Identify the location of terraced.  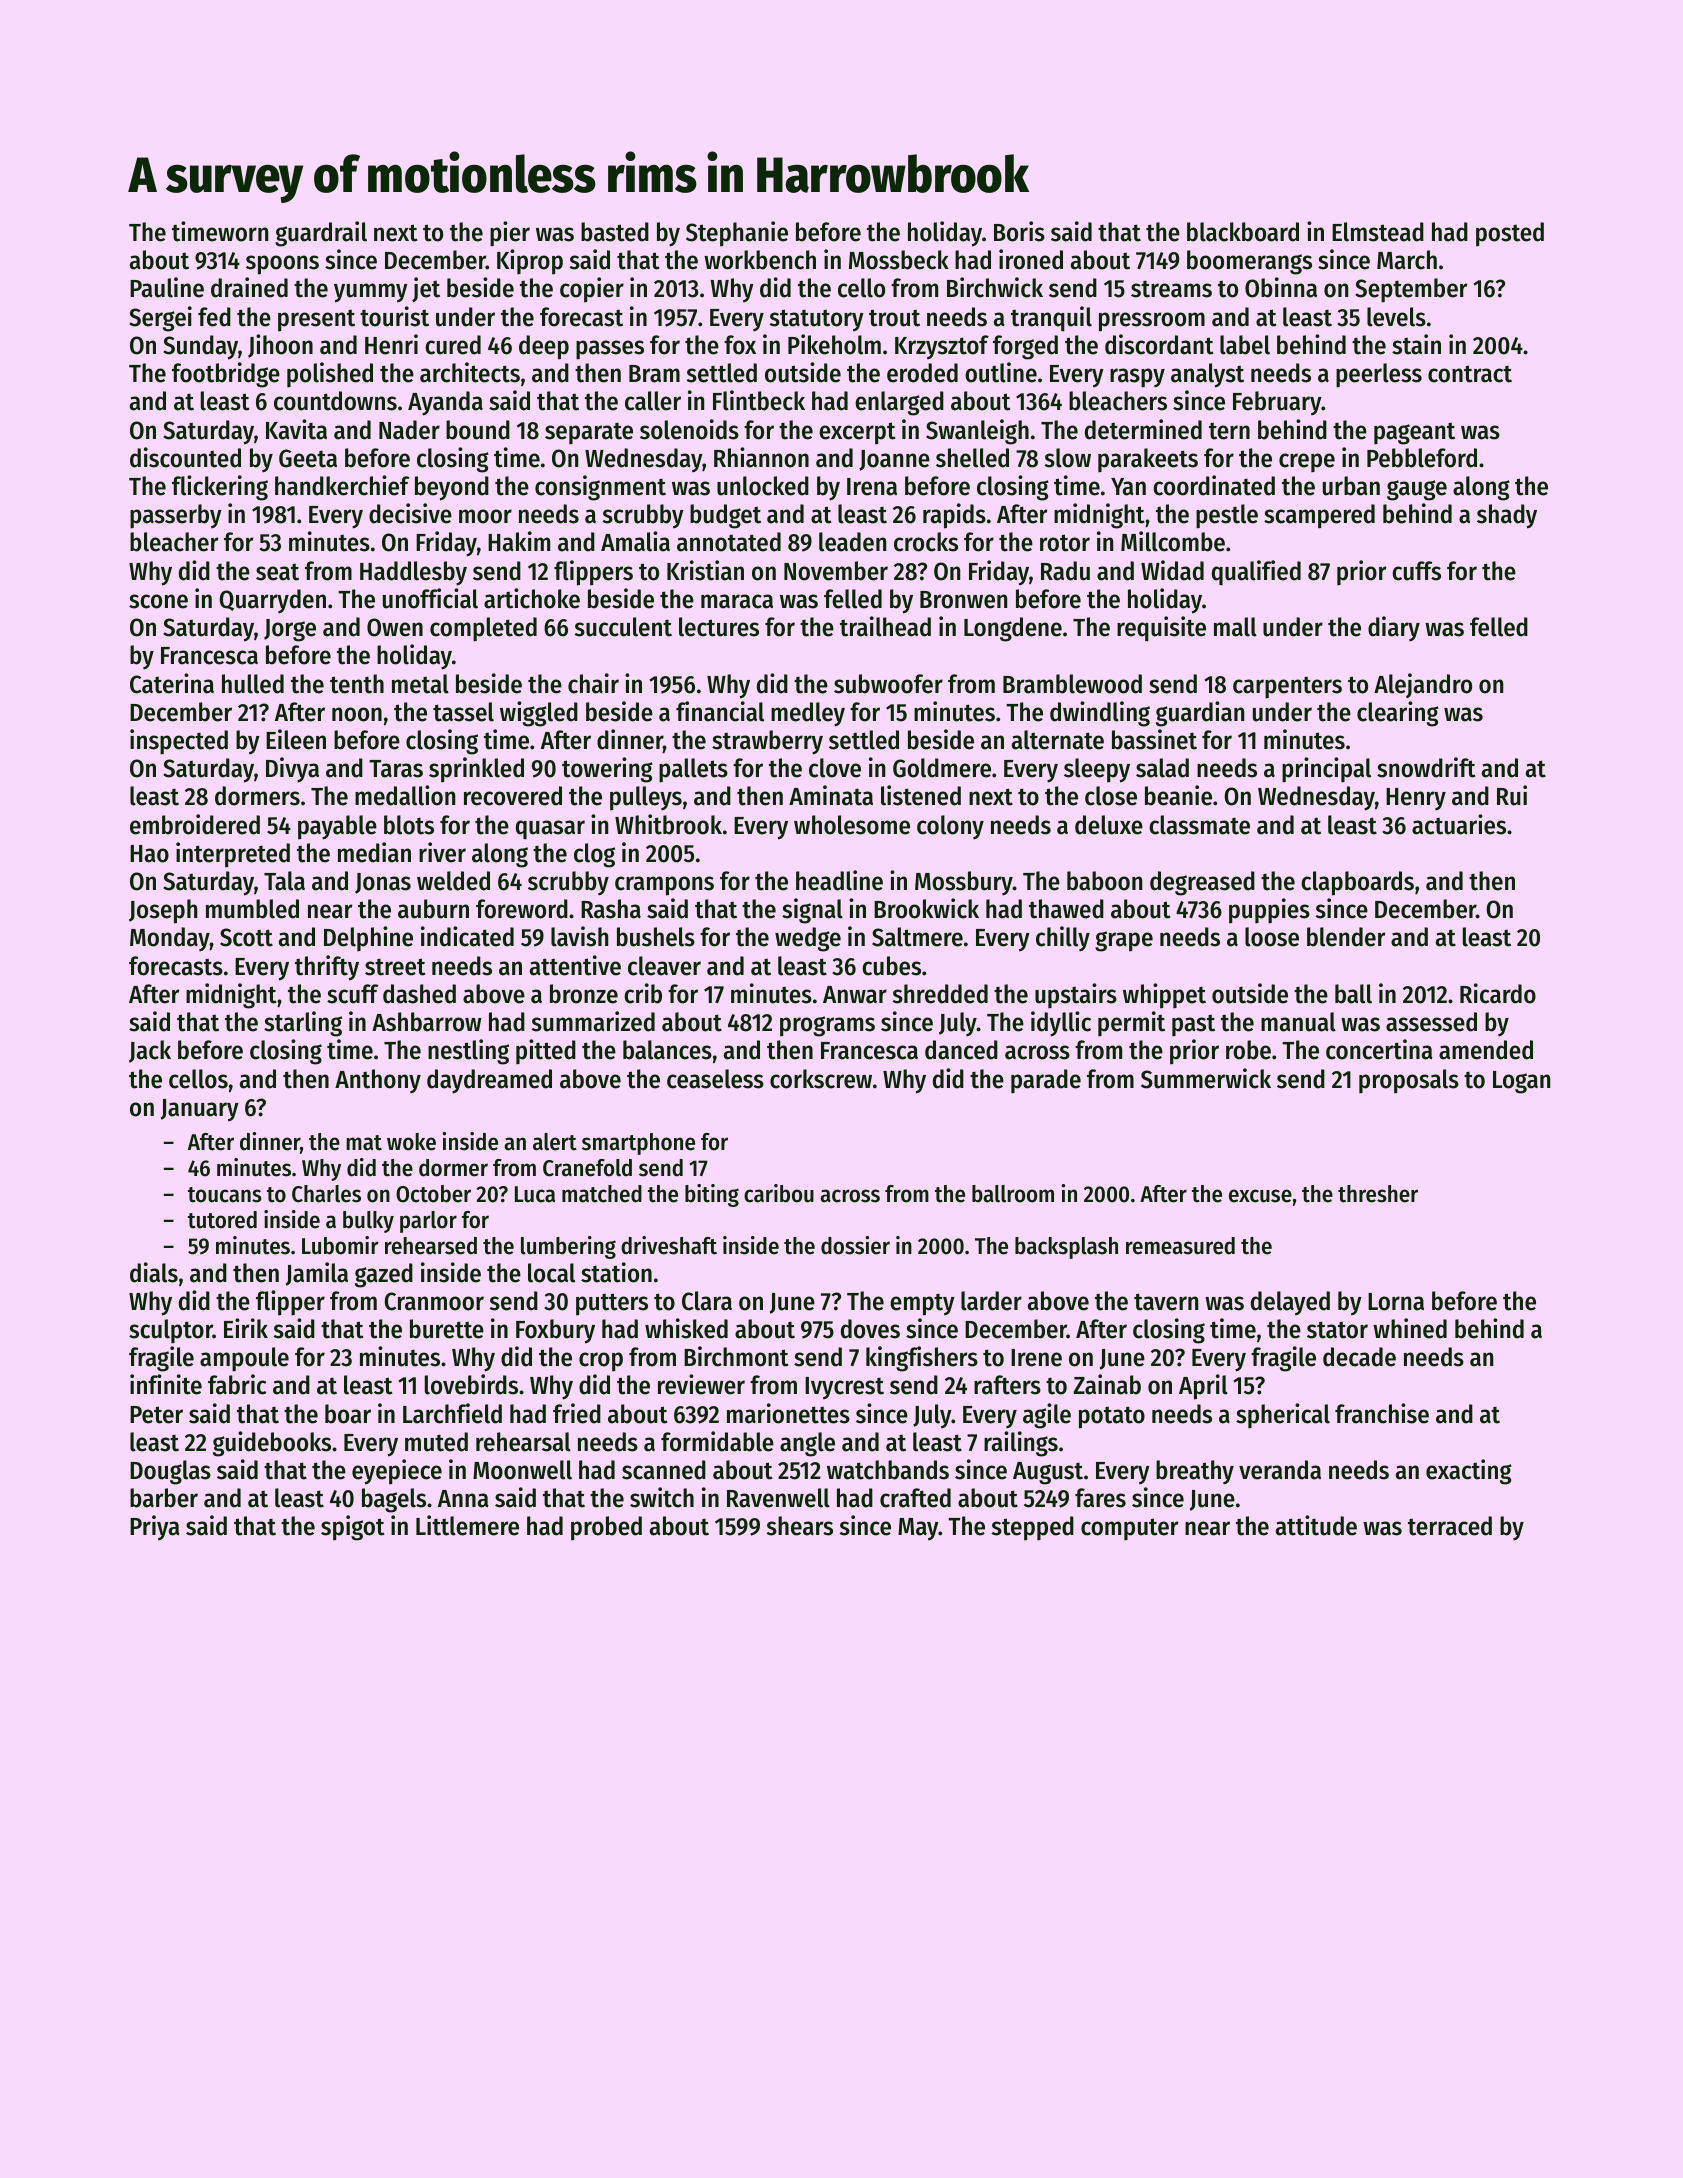
(1450, 1526).
